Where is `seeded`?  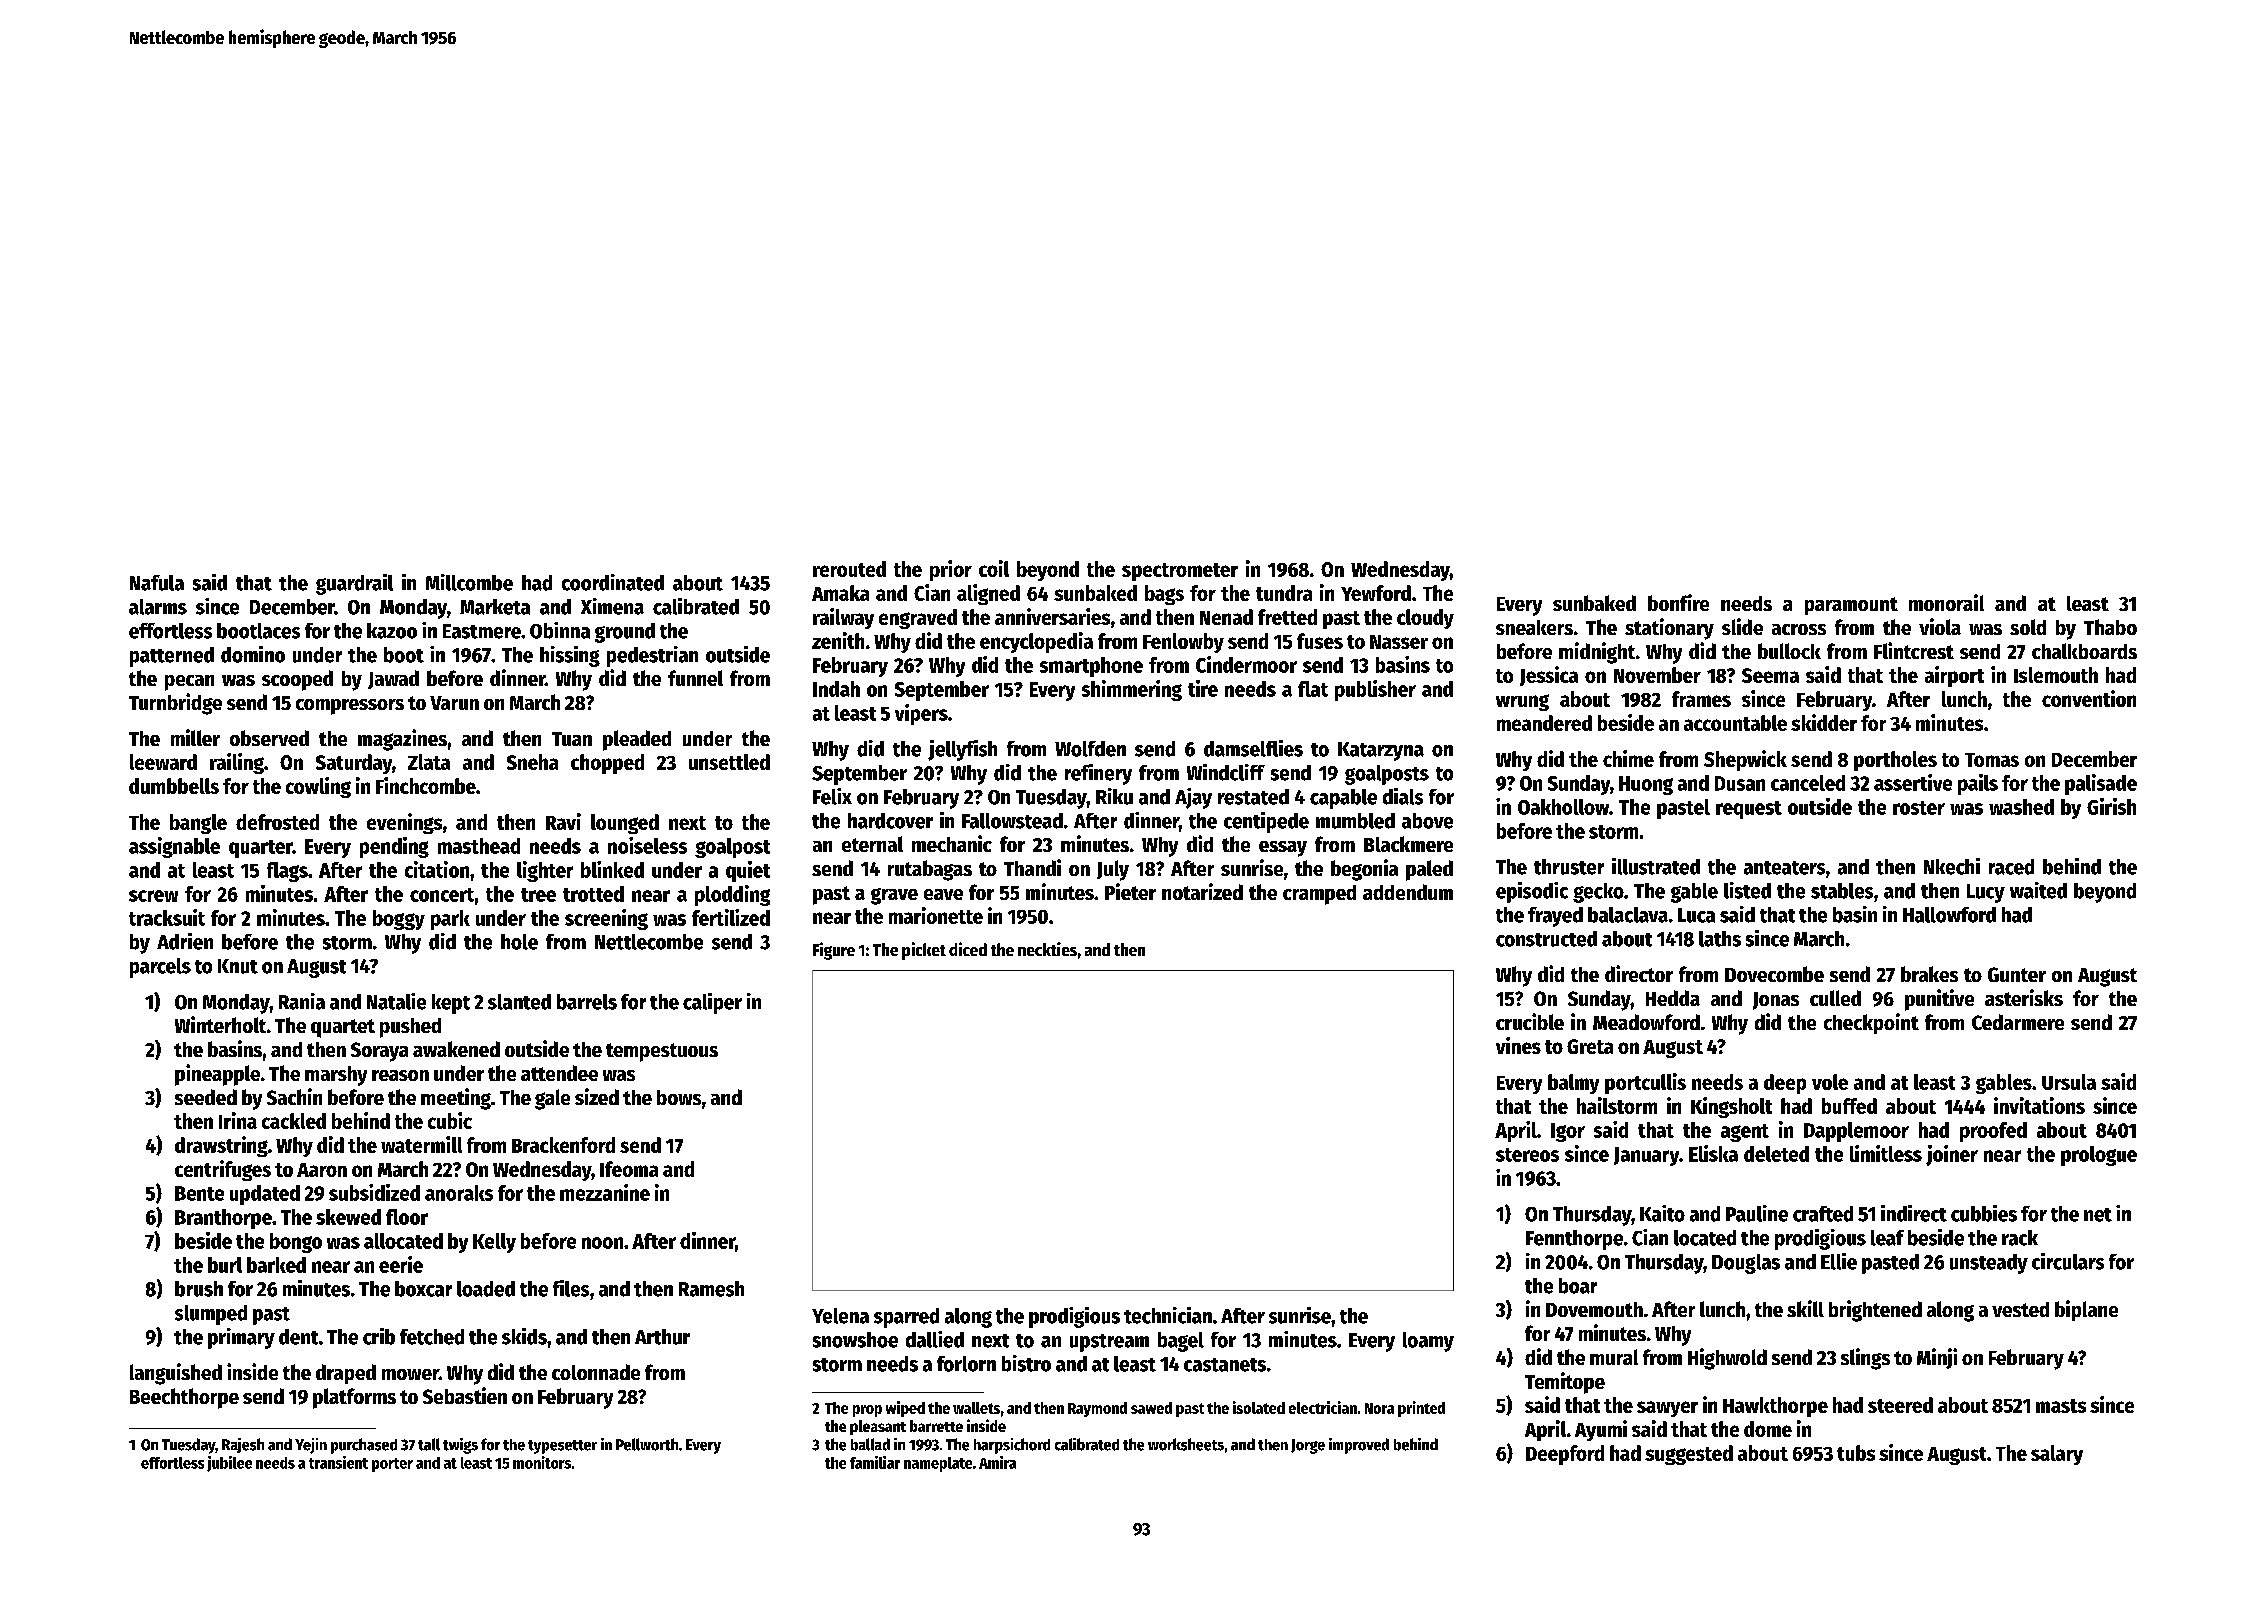
seeded is located at coordinates (206, 1097).
